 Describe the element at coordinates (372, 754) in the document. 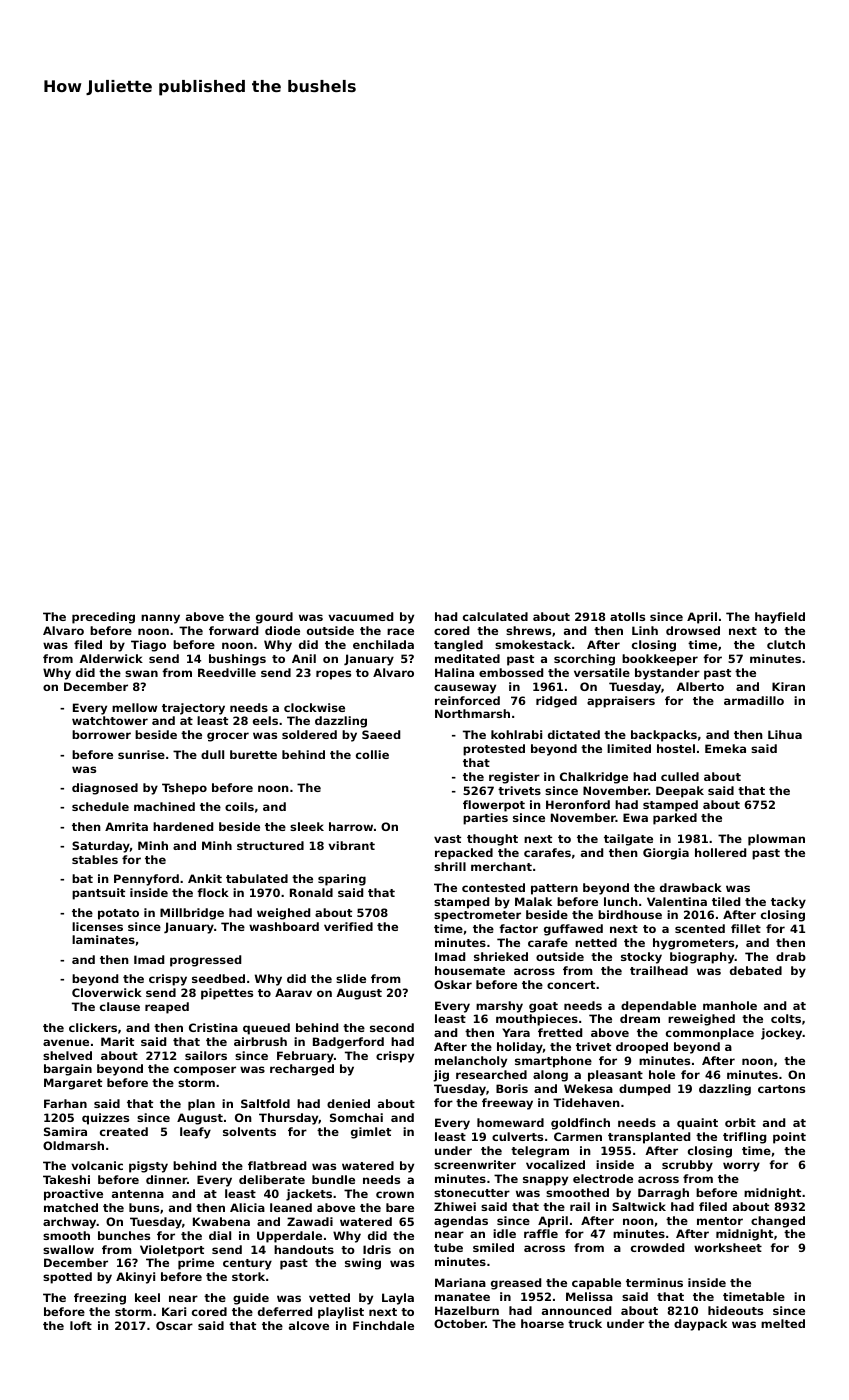

I see `collie` at that location.
